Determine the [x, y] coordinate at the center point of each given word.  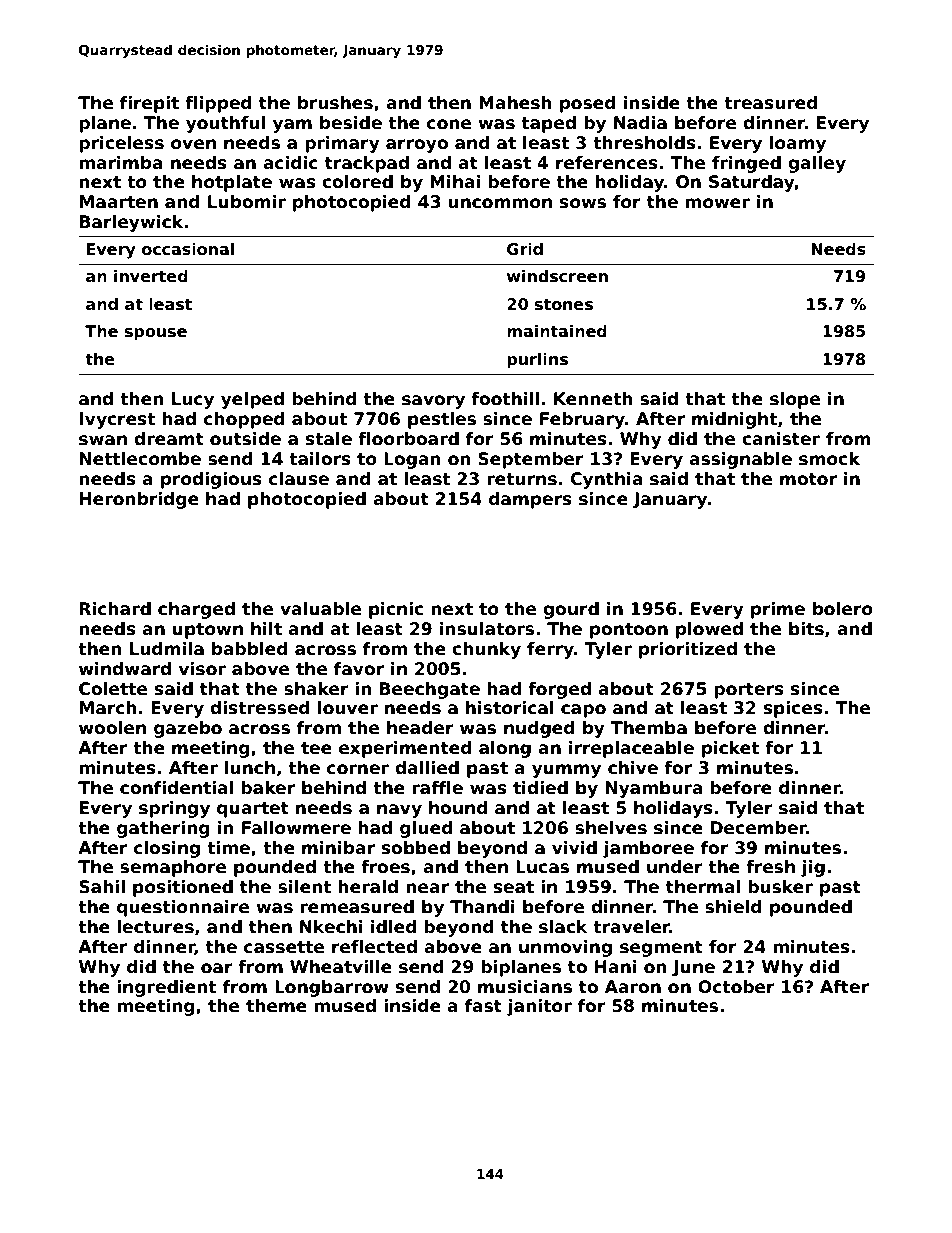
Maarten [119, 202]
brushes [335, 103]
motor [808, 479]
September [531, 460]
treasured [770, 103]
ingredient [166, 988]
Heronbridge [139, 500]
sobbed [416, 848]
